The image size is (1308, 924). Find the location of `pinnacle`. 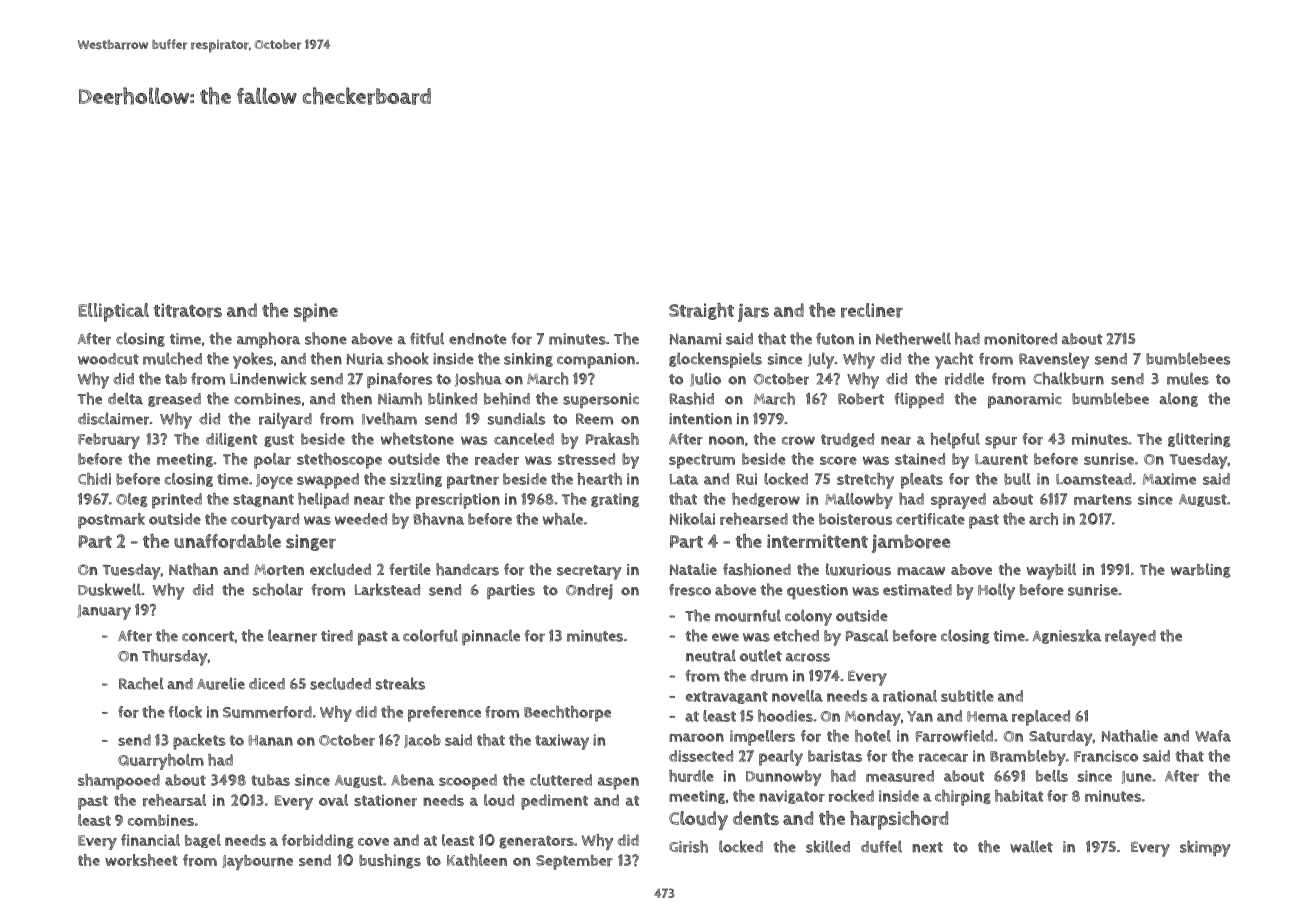

pinnacle is located at coordinates (491, 637).
